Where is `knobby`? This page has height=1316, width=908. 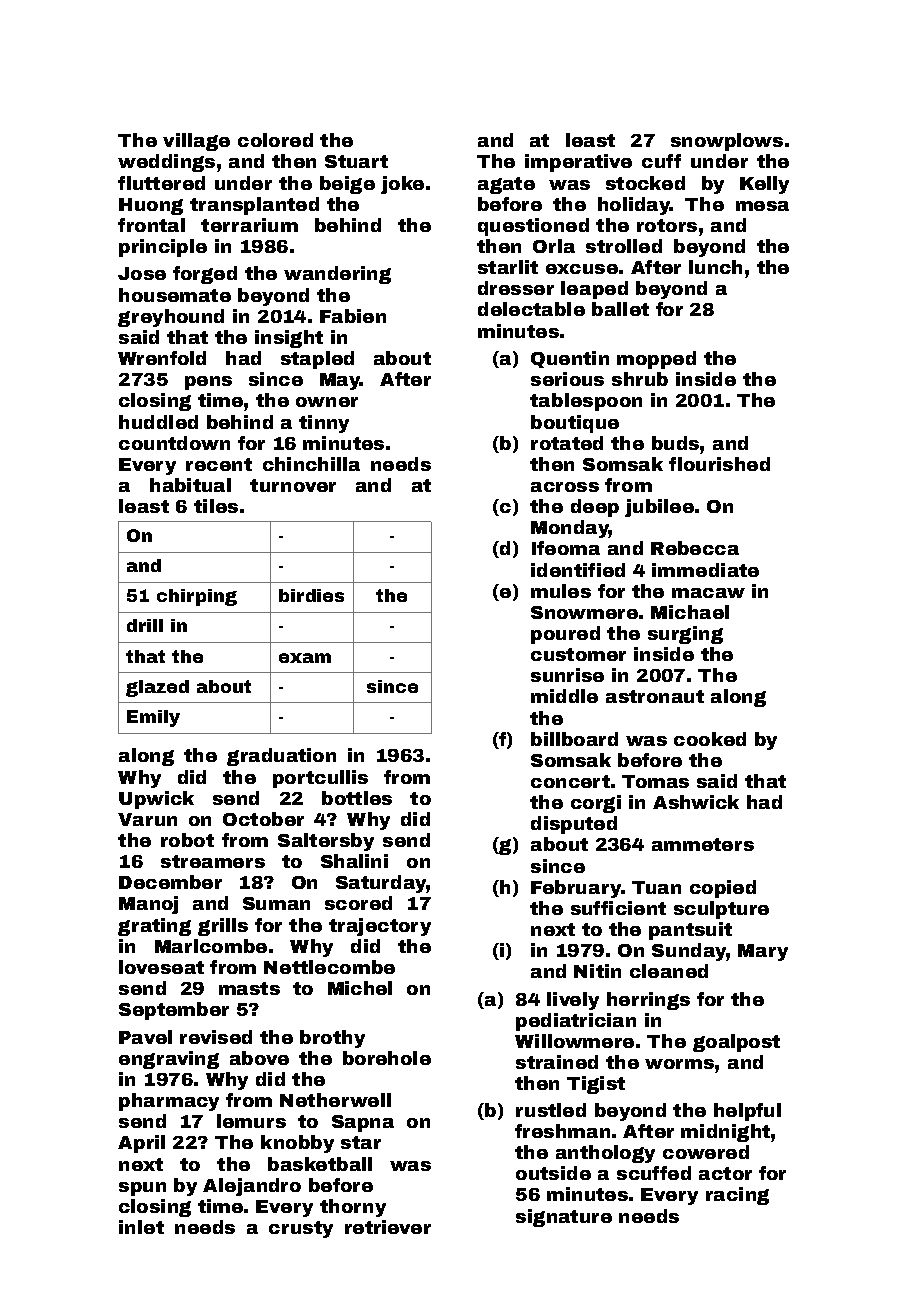
knobby is located at coordinates (297, 1144).
